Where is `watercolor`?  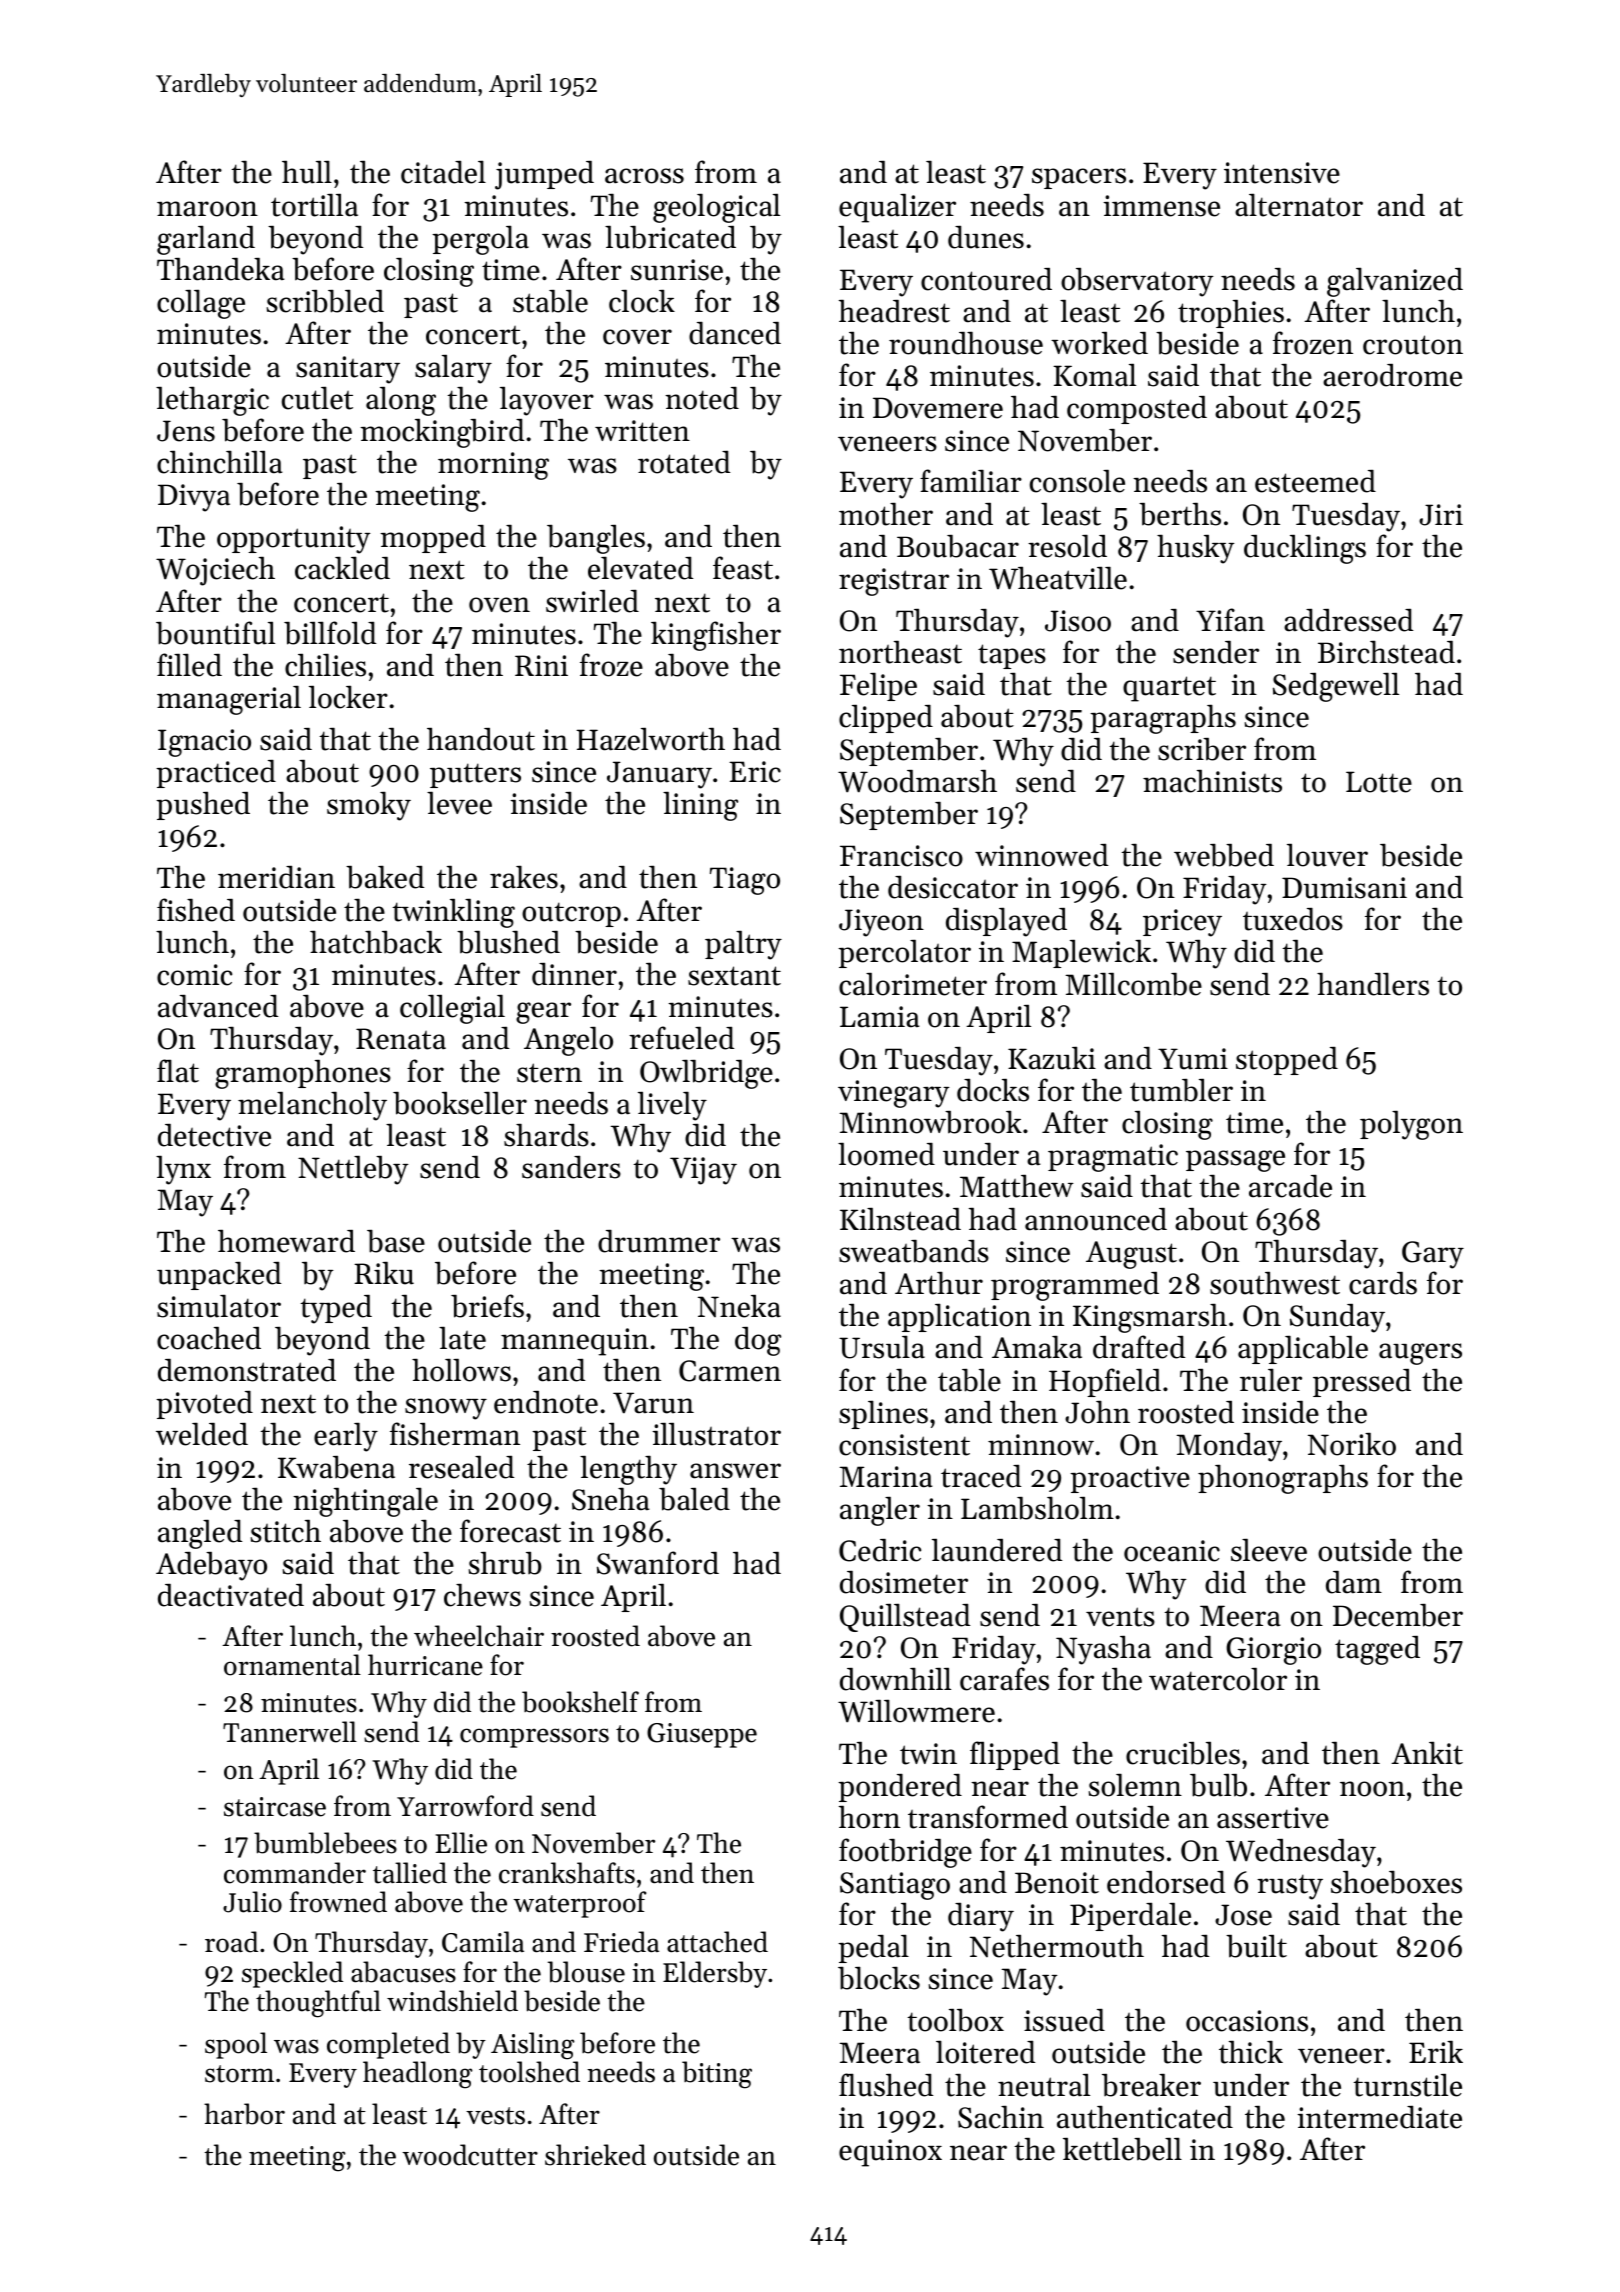 watercolor is located at coordinates (1218, 1679).
